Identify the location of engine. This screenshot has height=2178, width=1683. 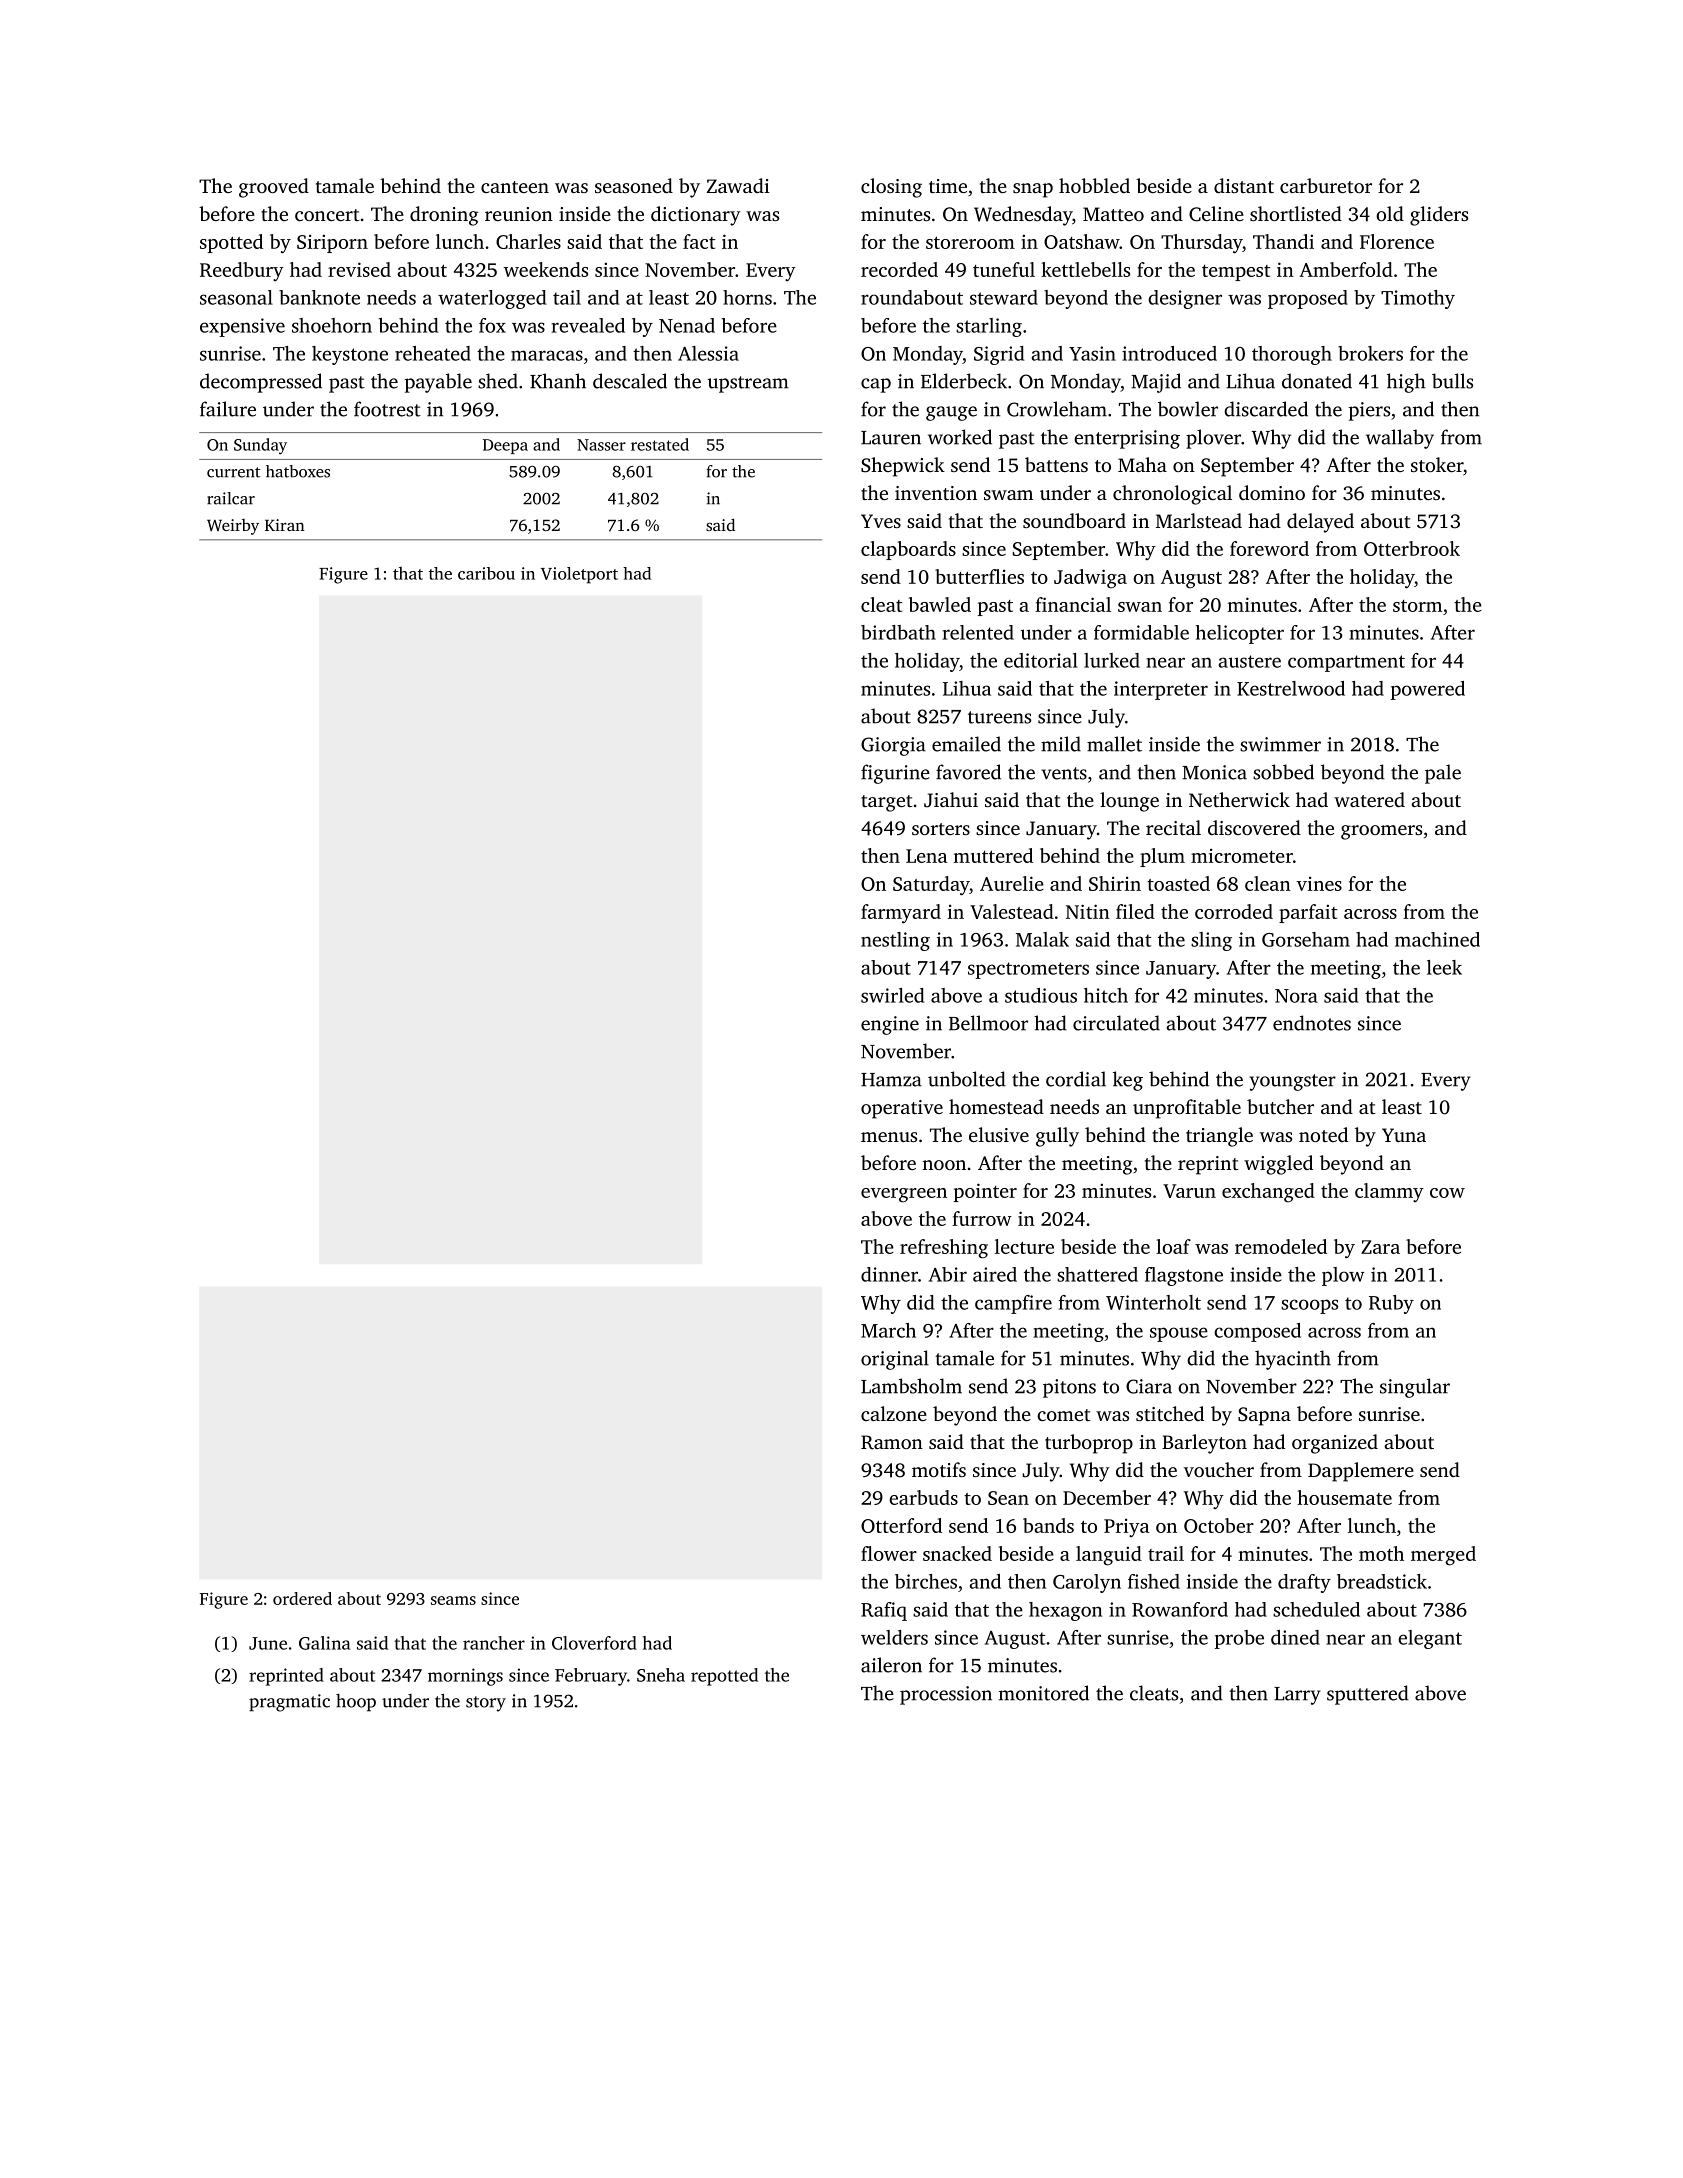
(890, 1025).
